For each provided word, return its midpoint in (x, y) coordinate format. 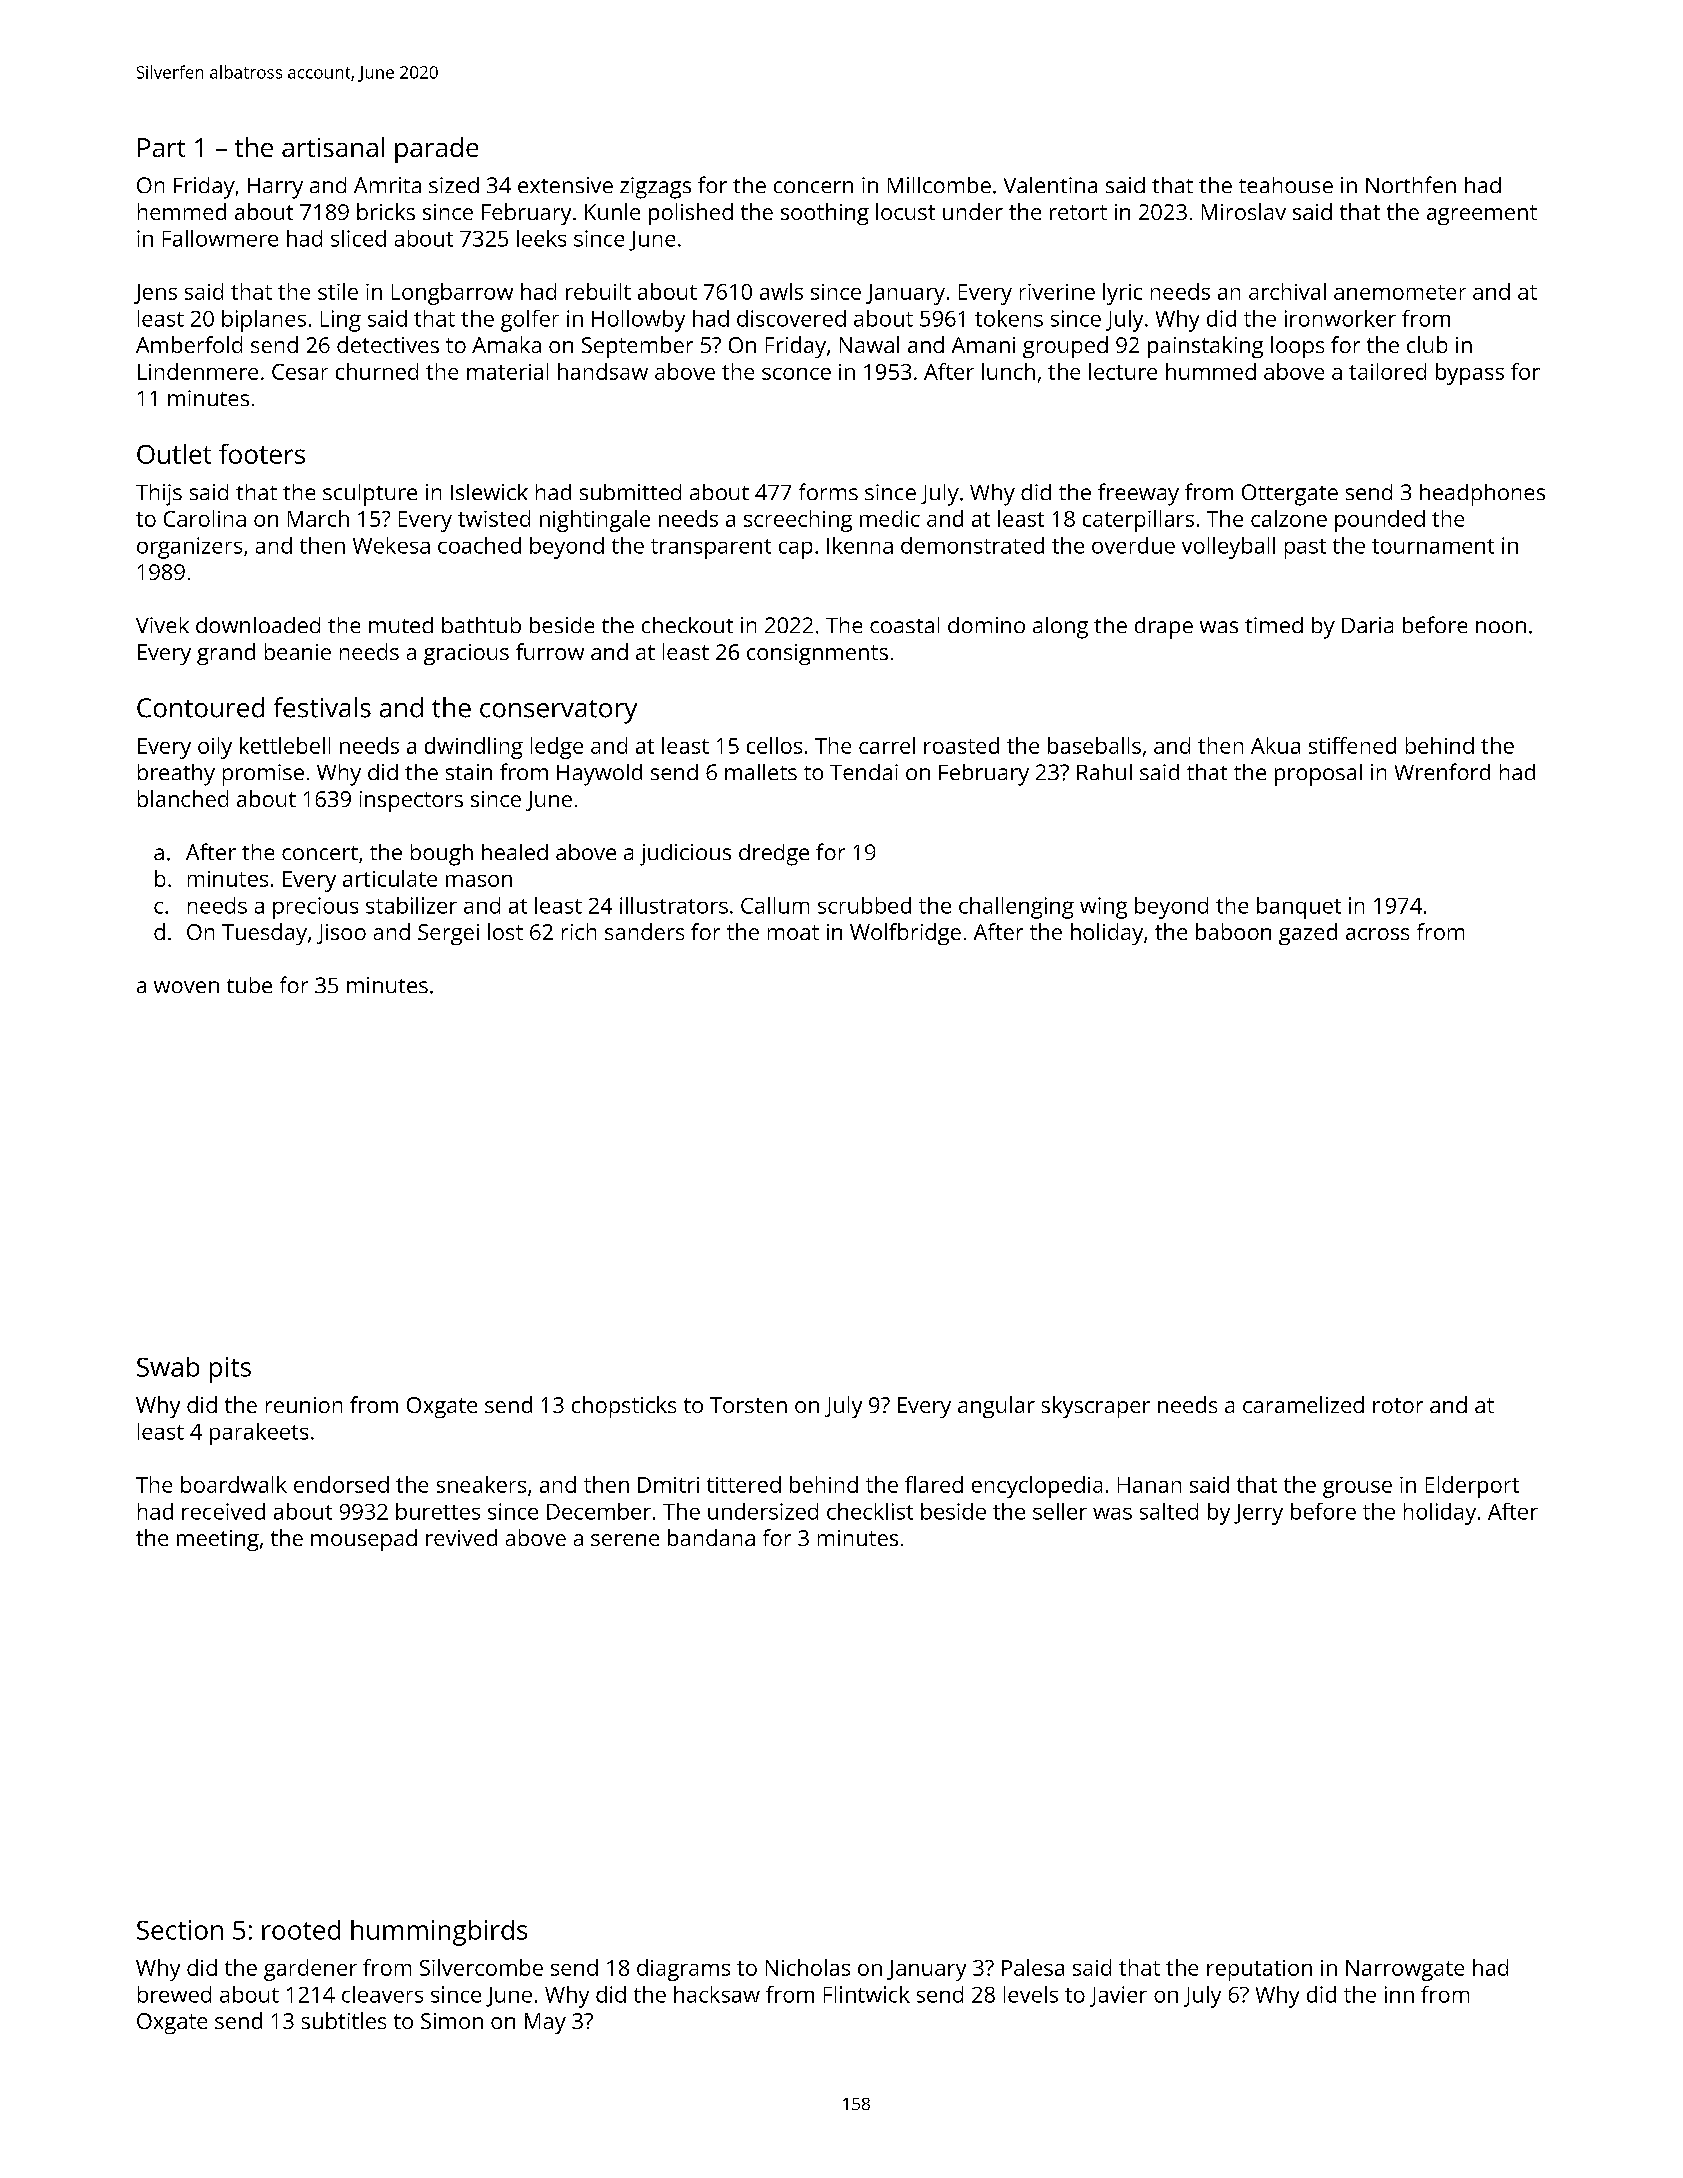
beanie (298, 651)
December (599, 1511)
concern (813, 187)
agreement (1482, 215)
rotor (1398, 1405)
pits (230, 1370)
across (1377, 934)
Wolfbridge (905, 934)
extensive (565, 185)
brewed (174, 1994)
